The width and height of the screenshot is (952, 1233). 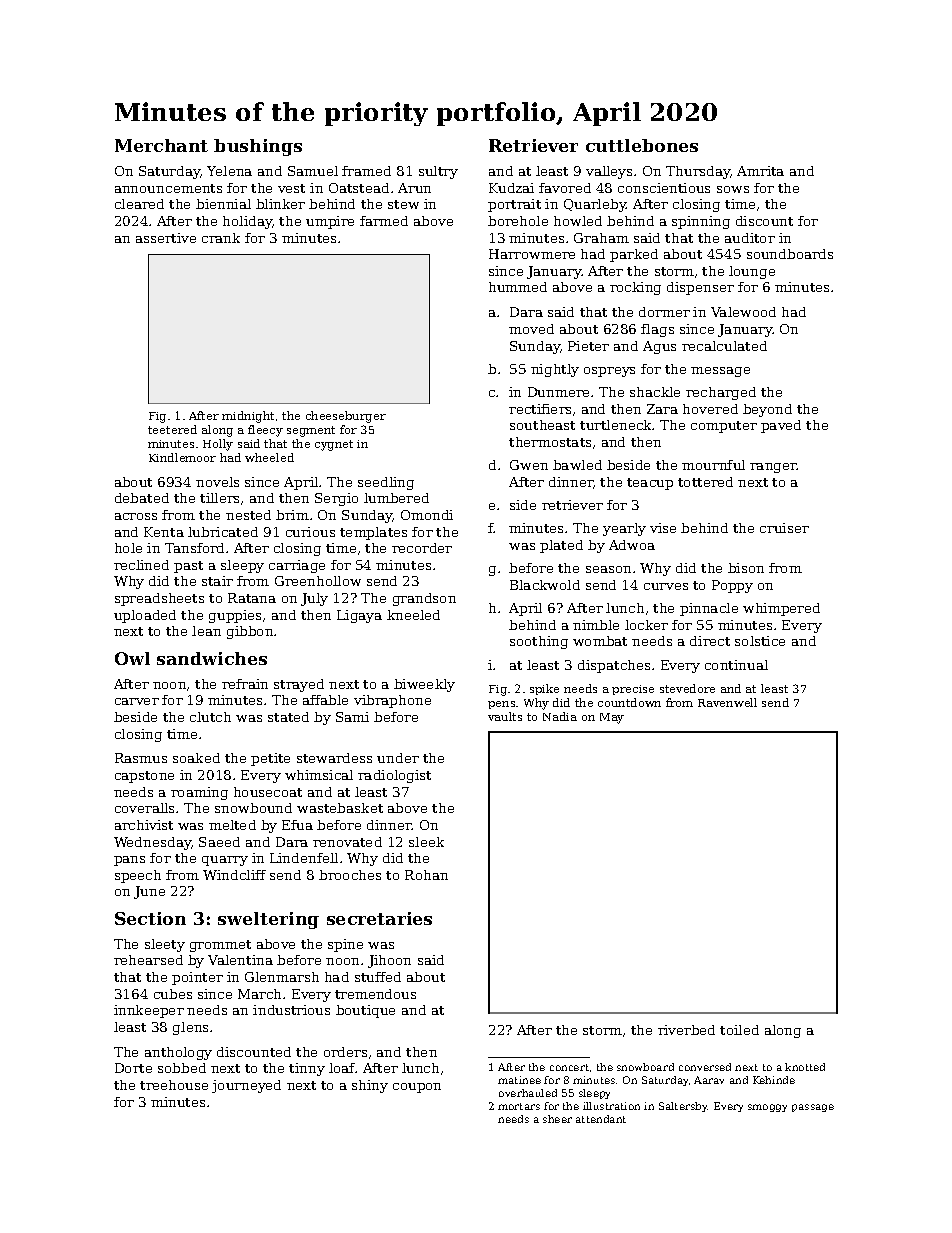 What do you see at coordinates (426, 875) in the screenshot?
I see `Rohan` at bounding box center [426, 875].
